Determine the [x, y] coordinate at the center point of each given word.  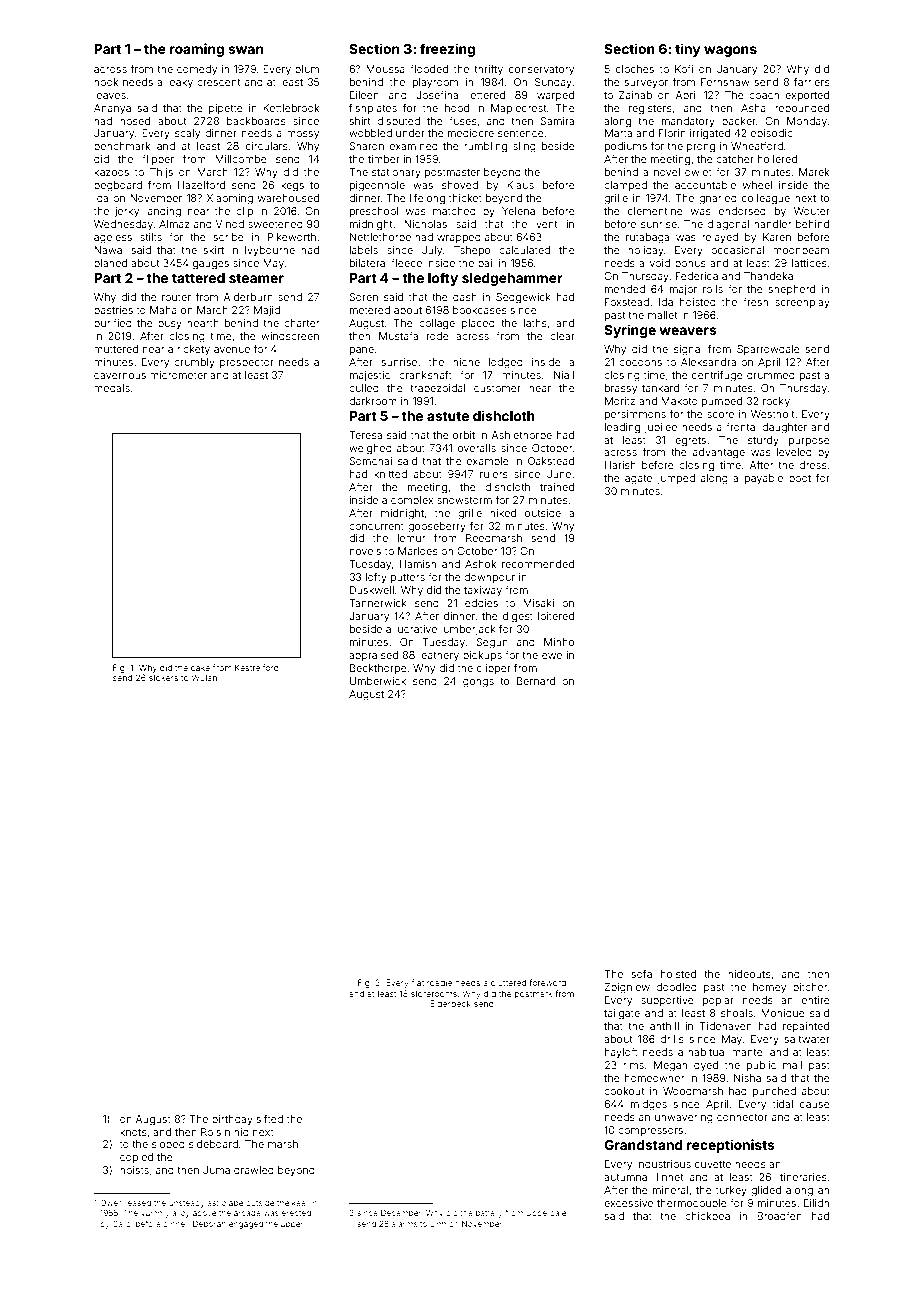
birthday [232, 1120]
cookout [624, 1091]
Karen [777, 237]
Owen [111, 1203]
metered [370, 310]
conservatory [541, 70]
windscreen [290, 336]
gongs [478, 683]
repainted [806, 1027]
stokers [163, 678]
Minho [559, 642]
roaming [197, 50]
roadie [439, 982]
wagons [730, 51]
